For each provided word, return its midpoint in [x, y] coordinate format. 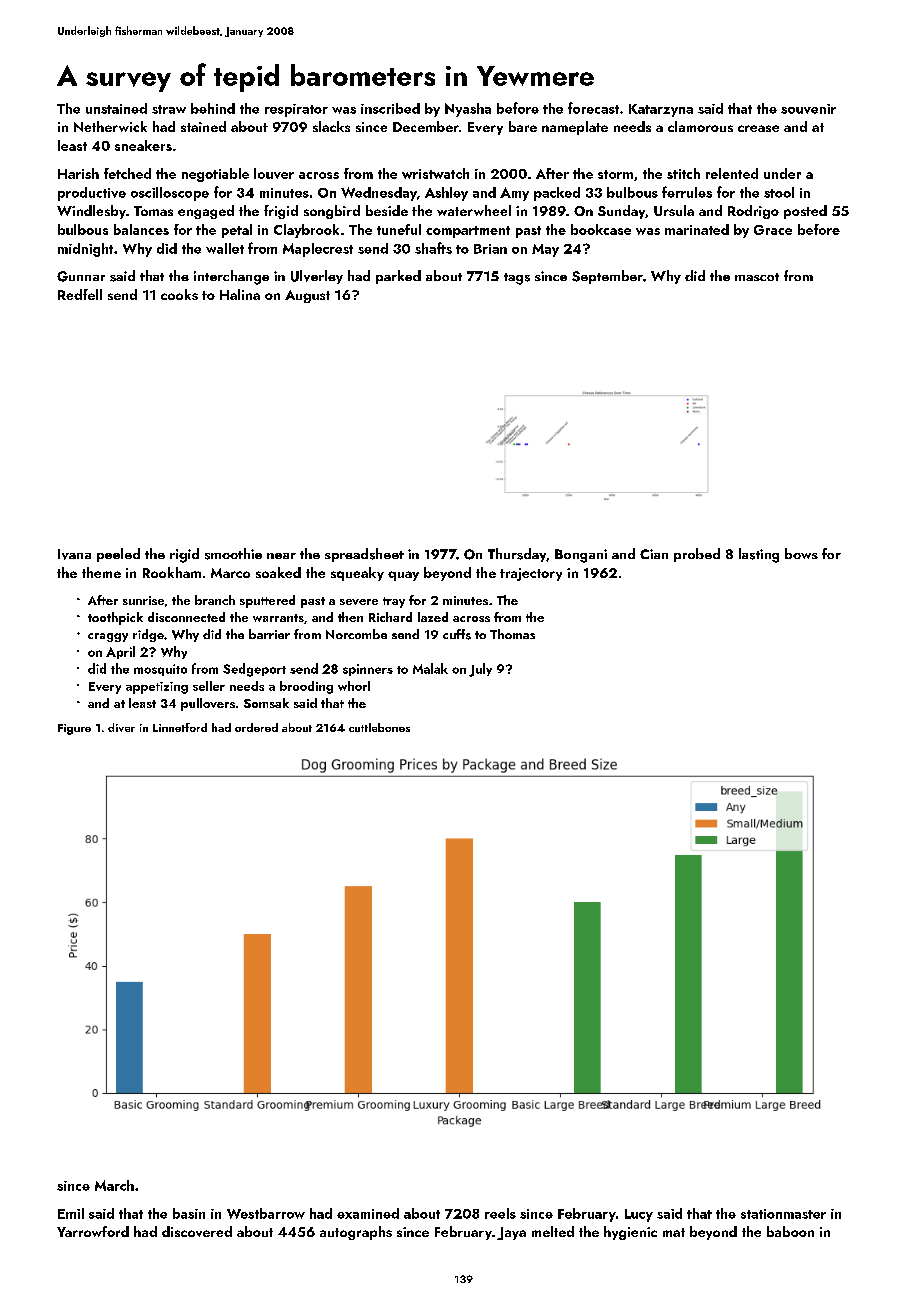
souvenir [808, 109]
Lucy [639, 1215]
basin [189, 1213]
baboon [790, 1231]
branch [215, 600]
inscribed [390, 108]
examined [368, 1213]
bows [801, 553]
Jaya [511, 1233]
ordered [256, 727]
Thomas [512, 634]
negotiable [215, 175]
